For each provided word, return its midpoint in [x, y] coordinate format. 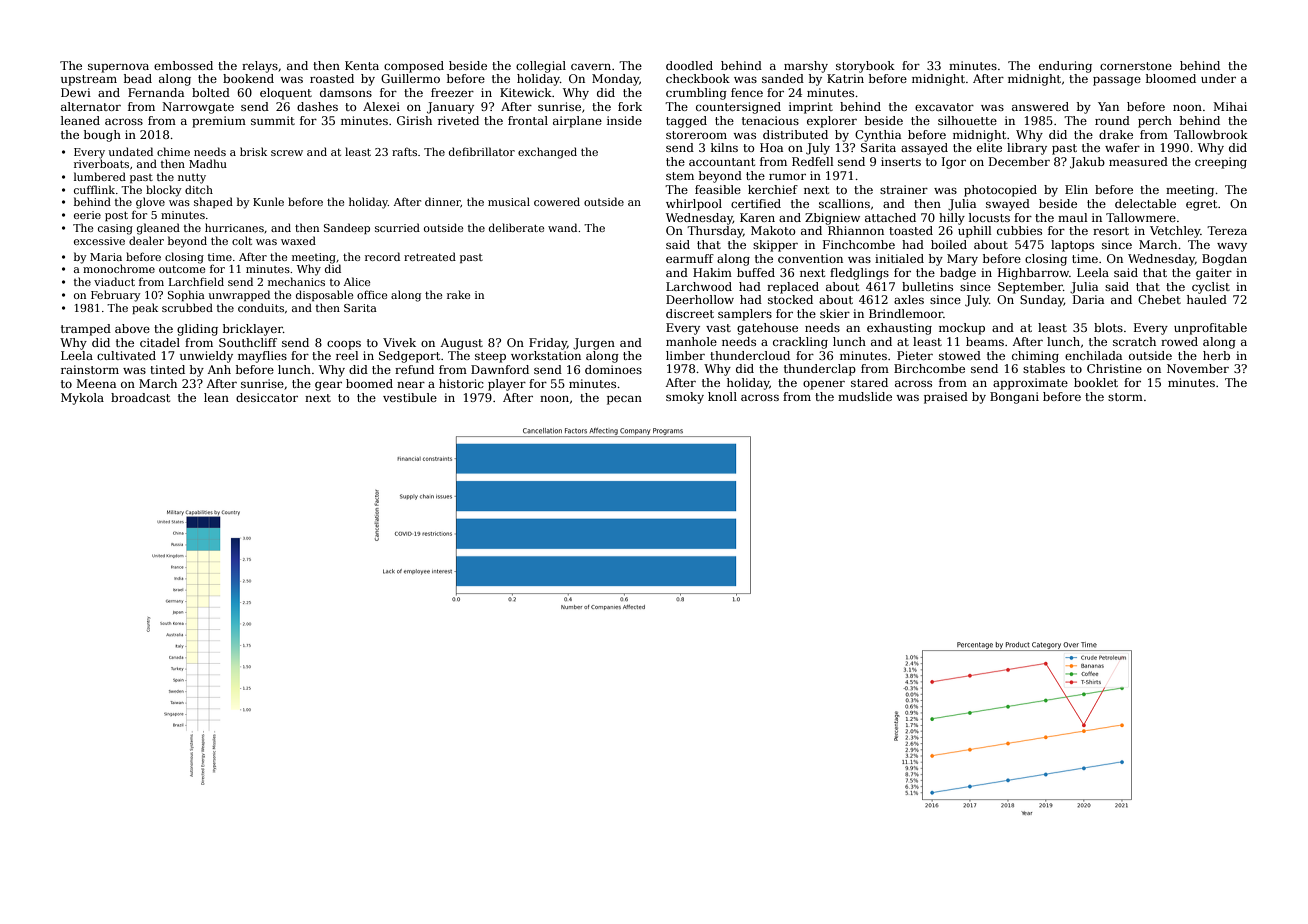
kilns [724, 147]
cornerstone [1136, 66]
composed [414, 67]
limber [685, 355]
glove [150, 203]
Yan [1108, 106]
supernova [118, 68]
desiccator [267, 397]
